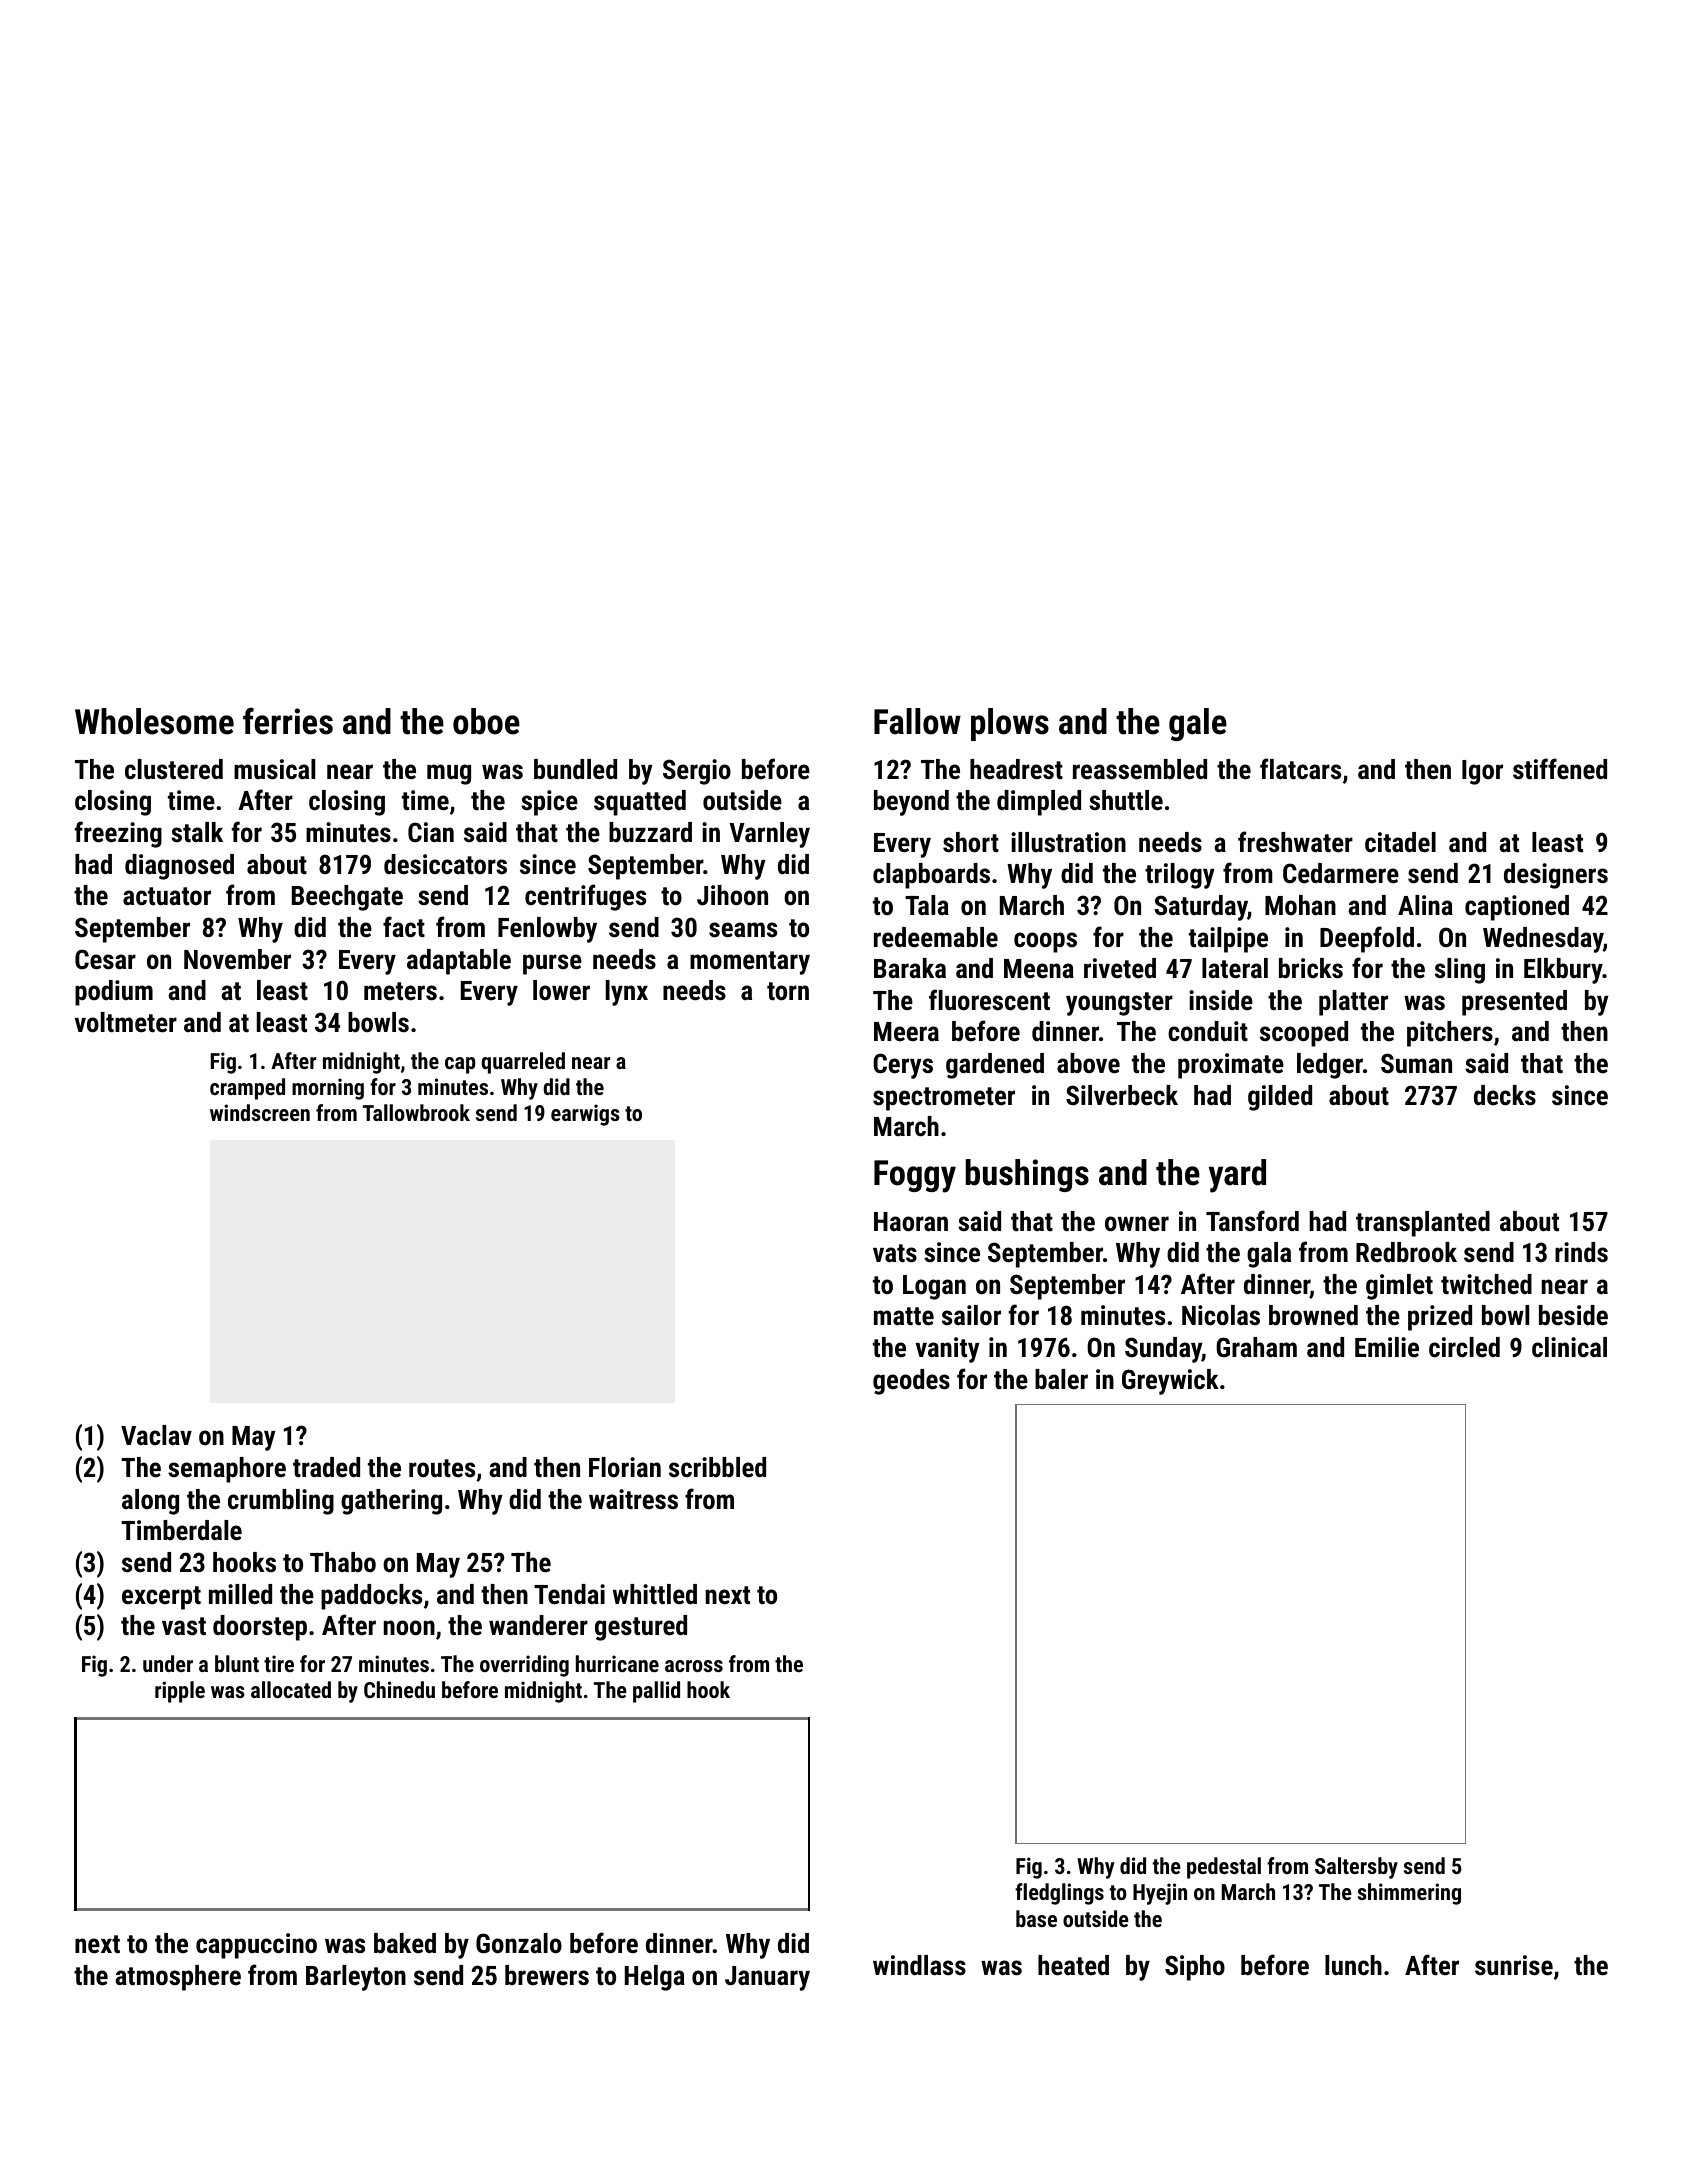 The width and height of the screenshot is (1683, 2178). I want to click on Foggy, so click(915, 1176).
